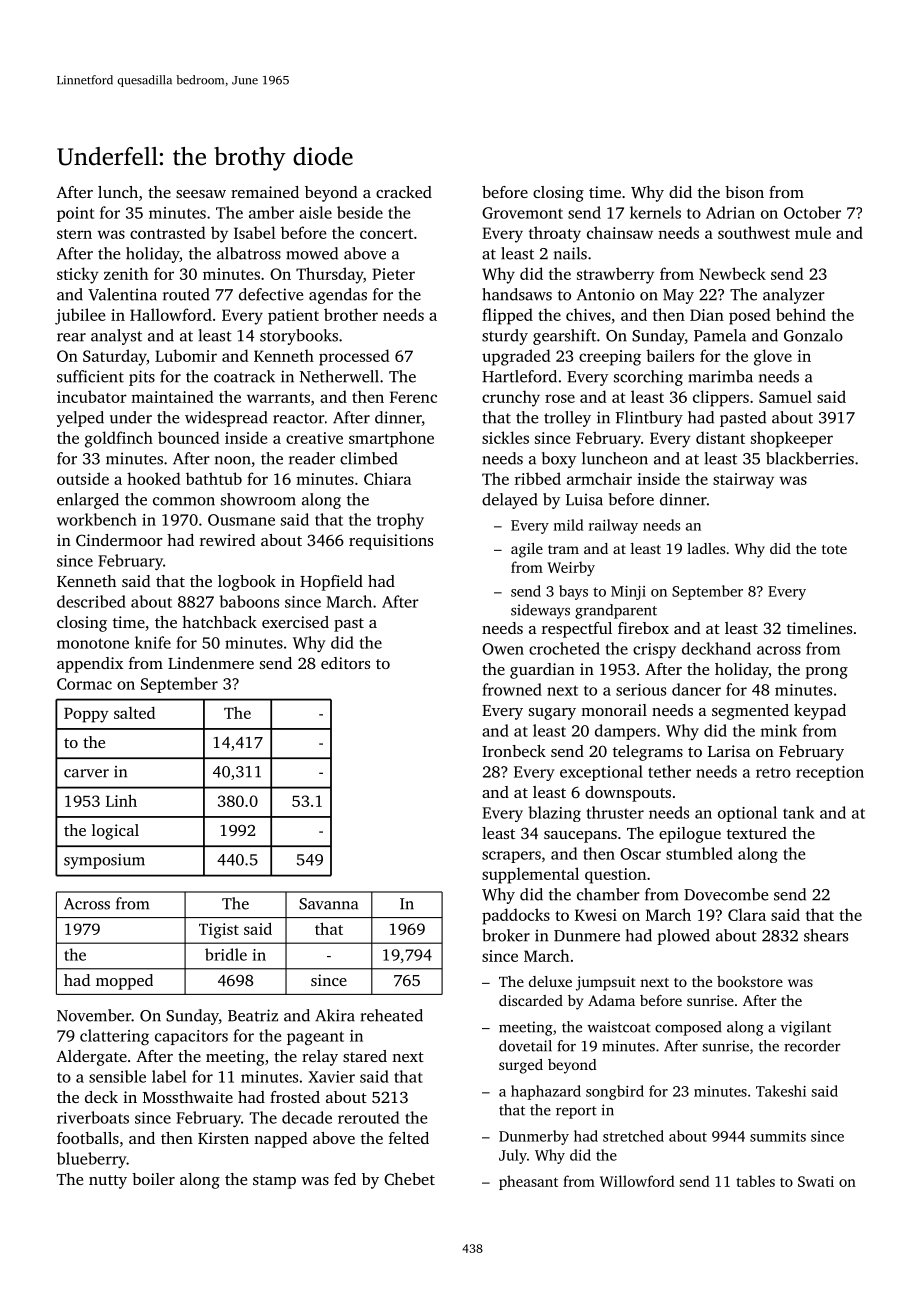  Describe the element at coordinates (606, 983) in the image. I see `jumpsuit` at that location.
